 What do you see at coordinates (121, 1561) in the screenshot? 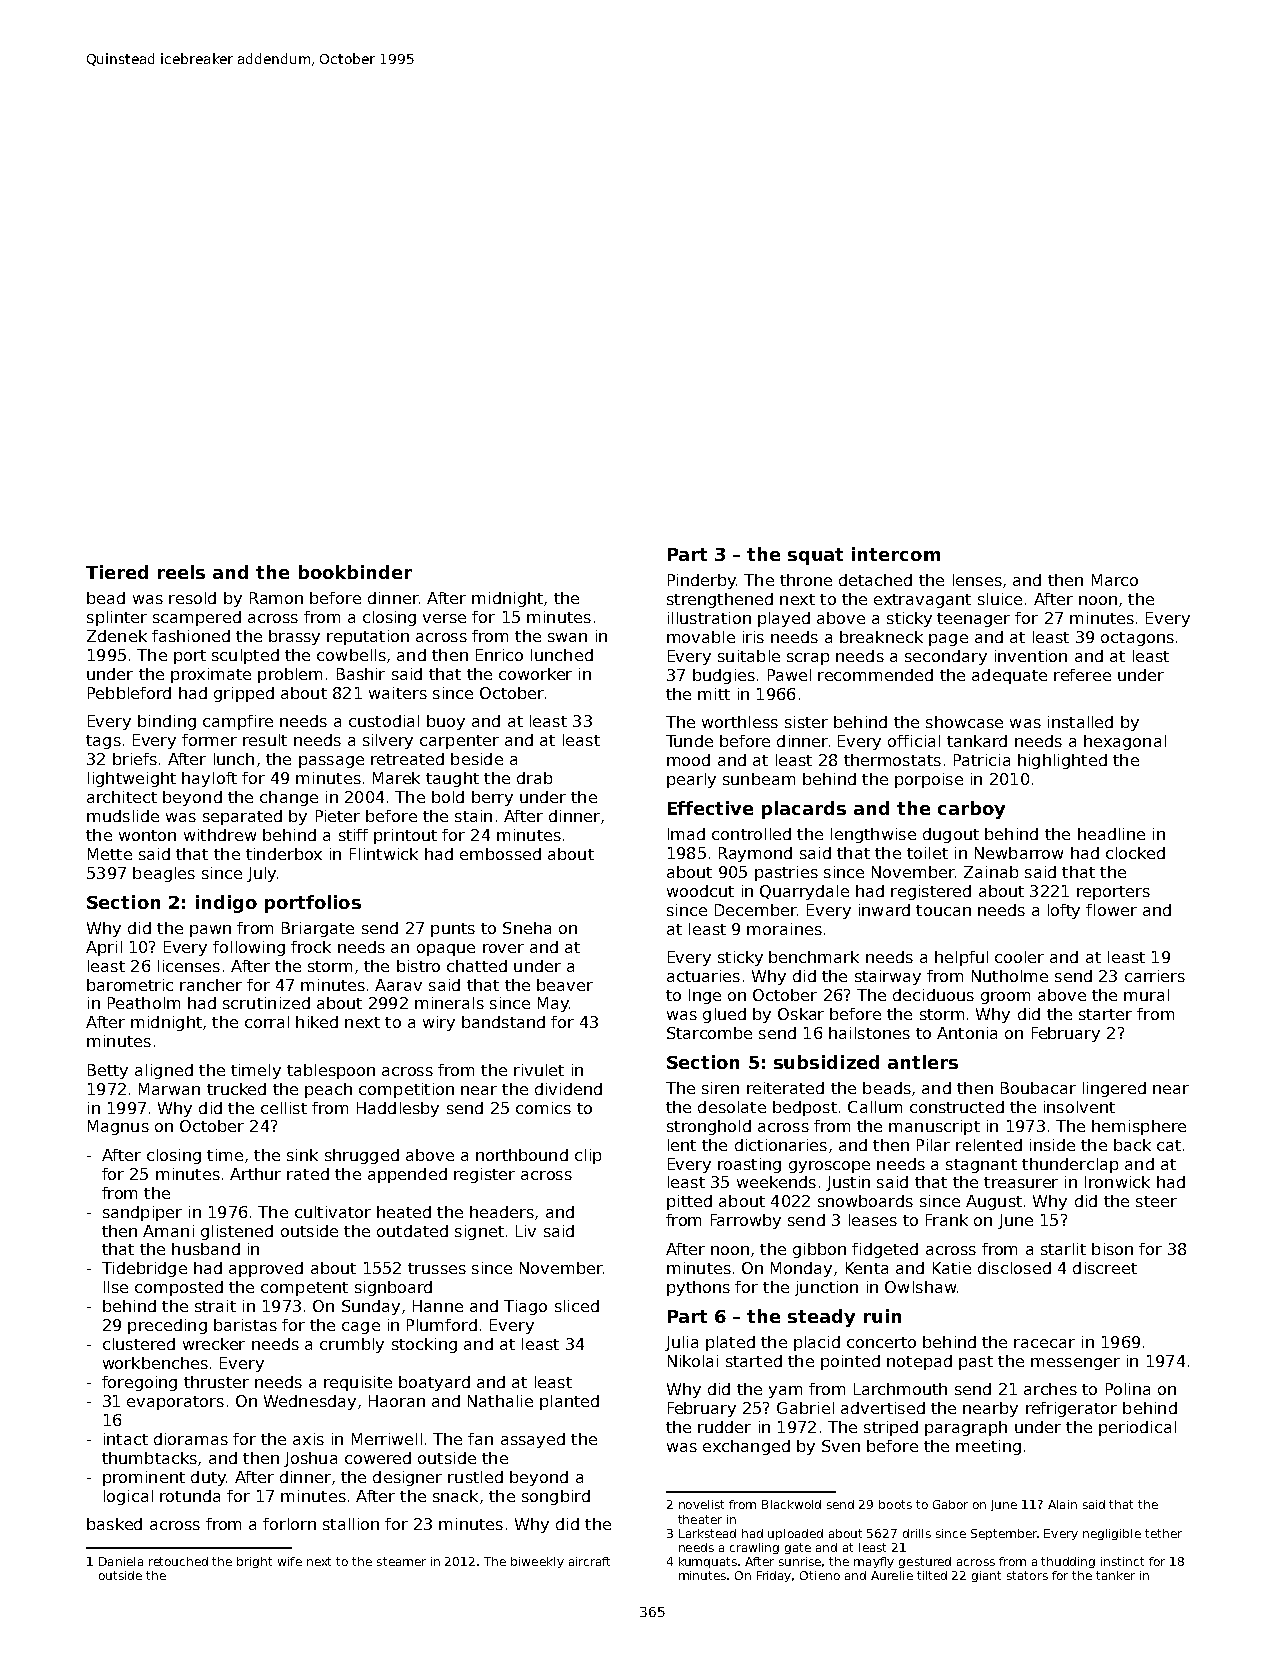
I see `Daniela` at bounding box center [121, 1561].
